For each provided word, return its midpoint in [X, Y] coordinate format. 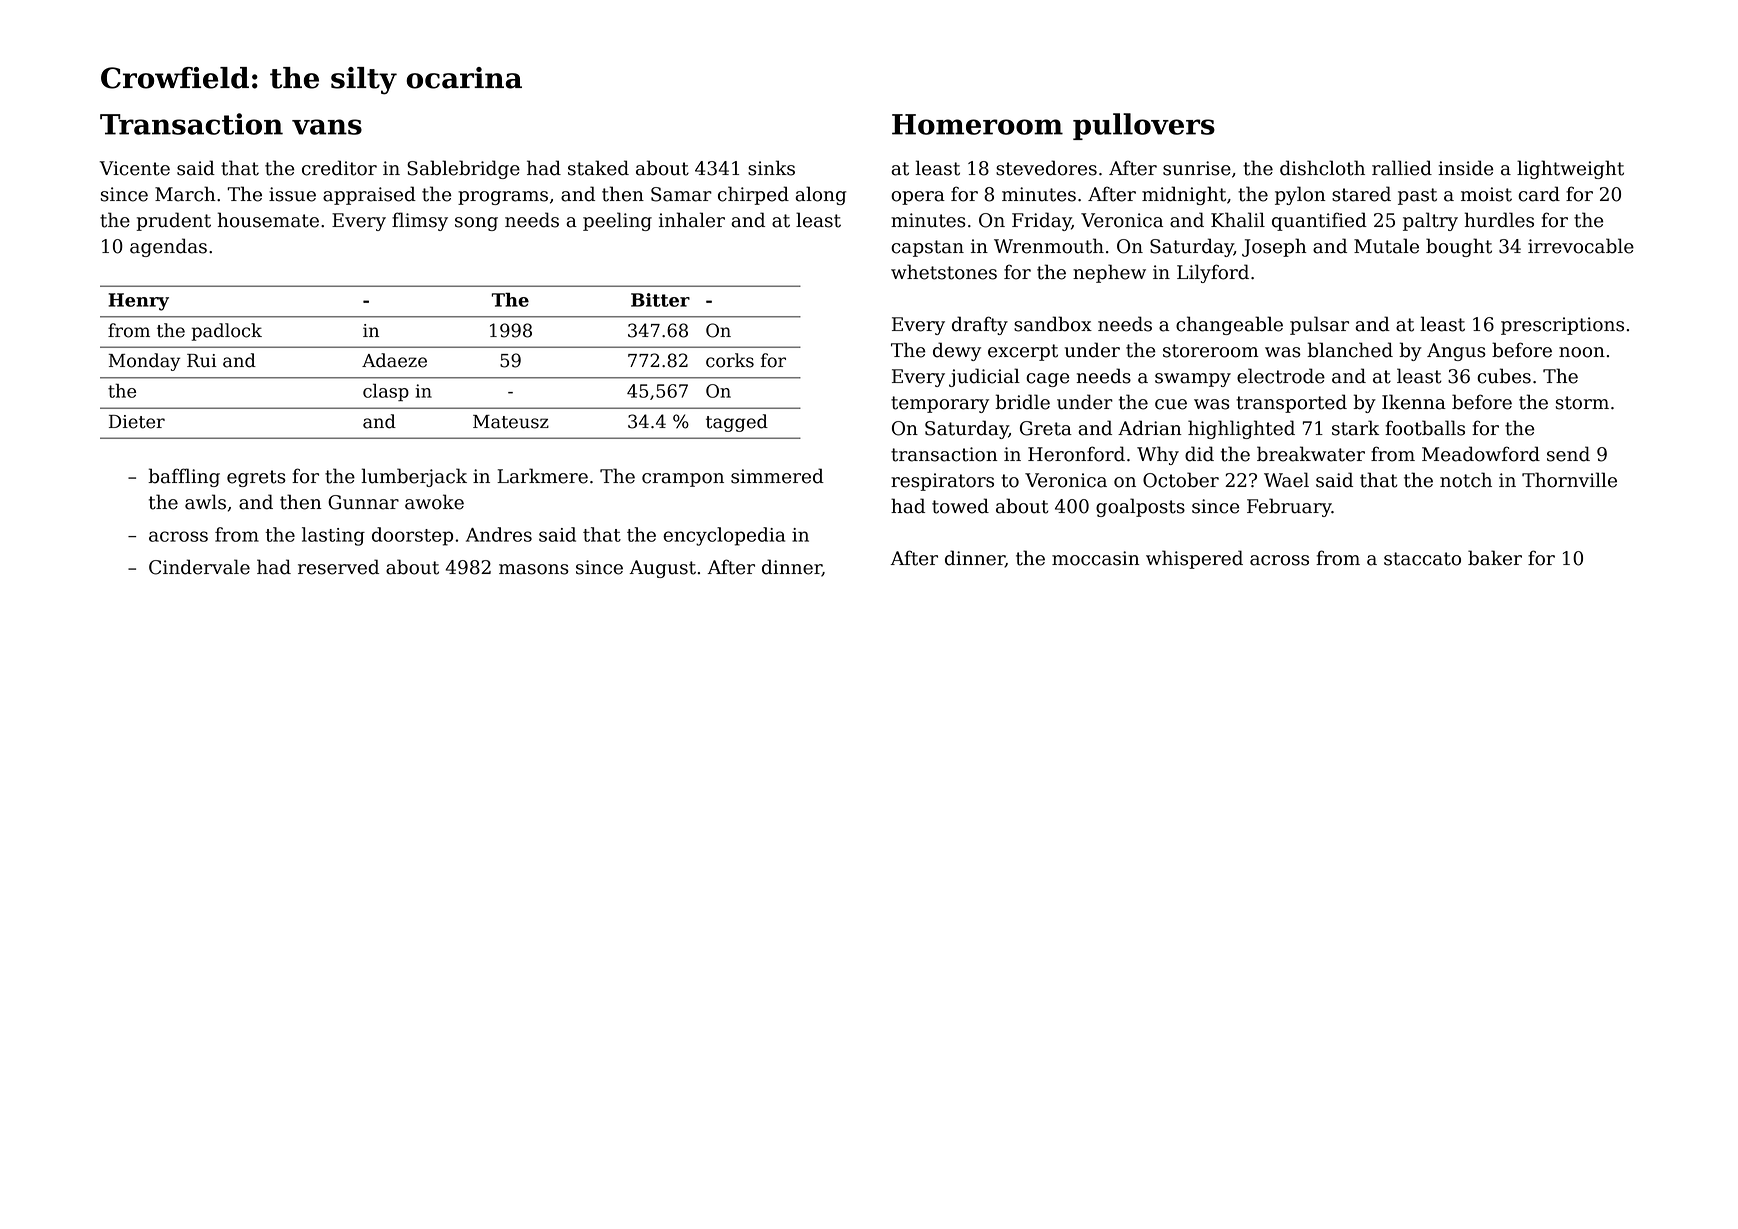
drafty [980, 325]
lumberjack [414, 477]
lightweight [1570, 169]
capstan [927, 248]
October [1181, 480]
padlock [227, 332]
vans [327, 127]
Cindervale [199, 567]
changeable [1229, 325]
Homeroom [977, 124]
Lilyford [1213, 273]
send [1568, 454]
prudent [174, 221]
